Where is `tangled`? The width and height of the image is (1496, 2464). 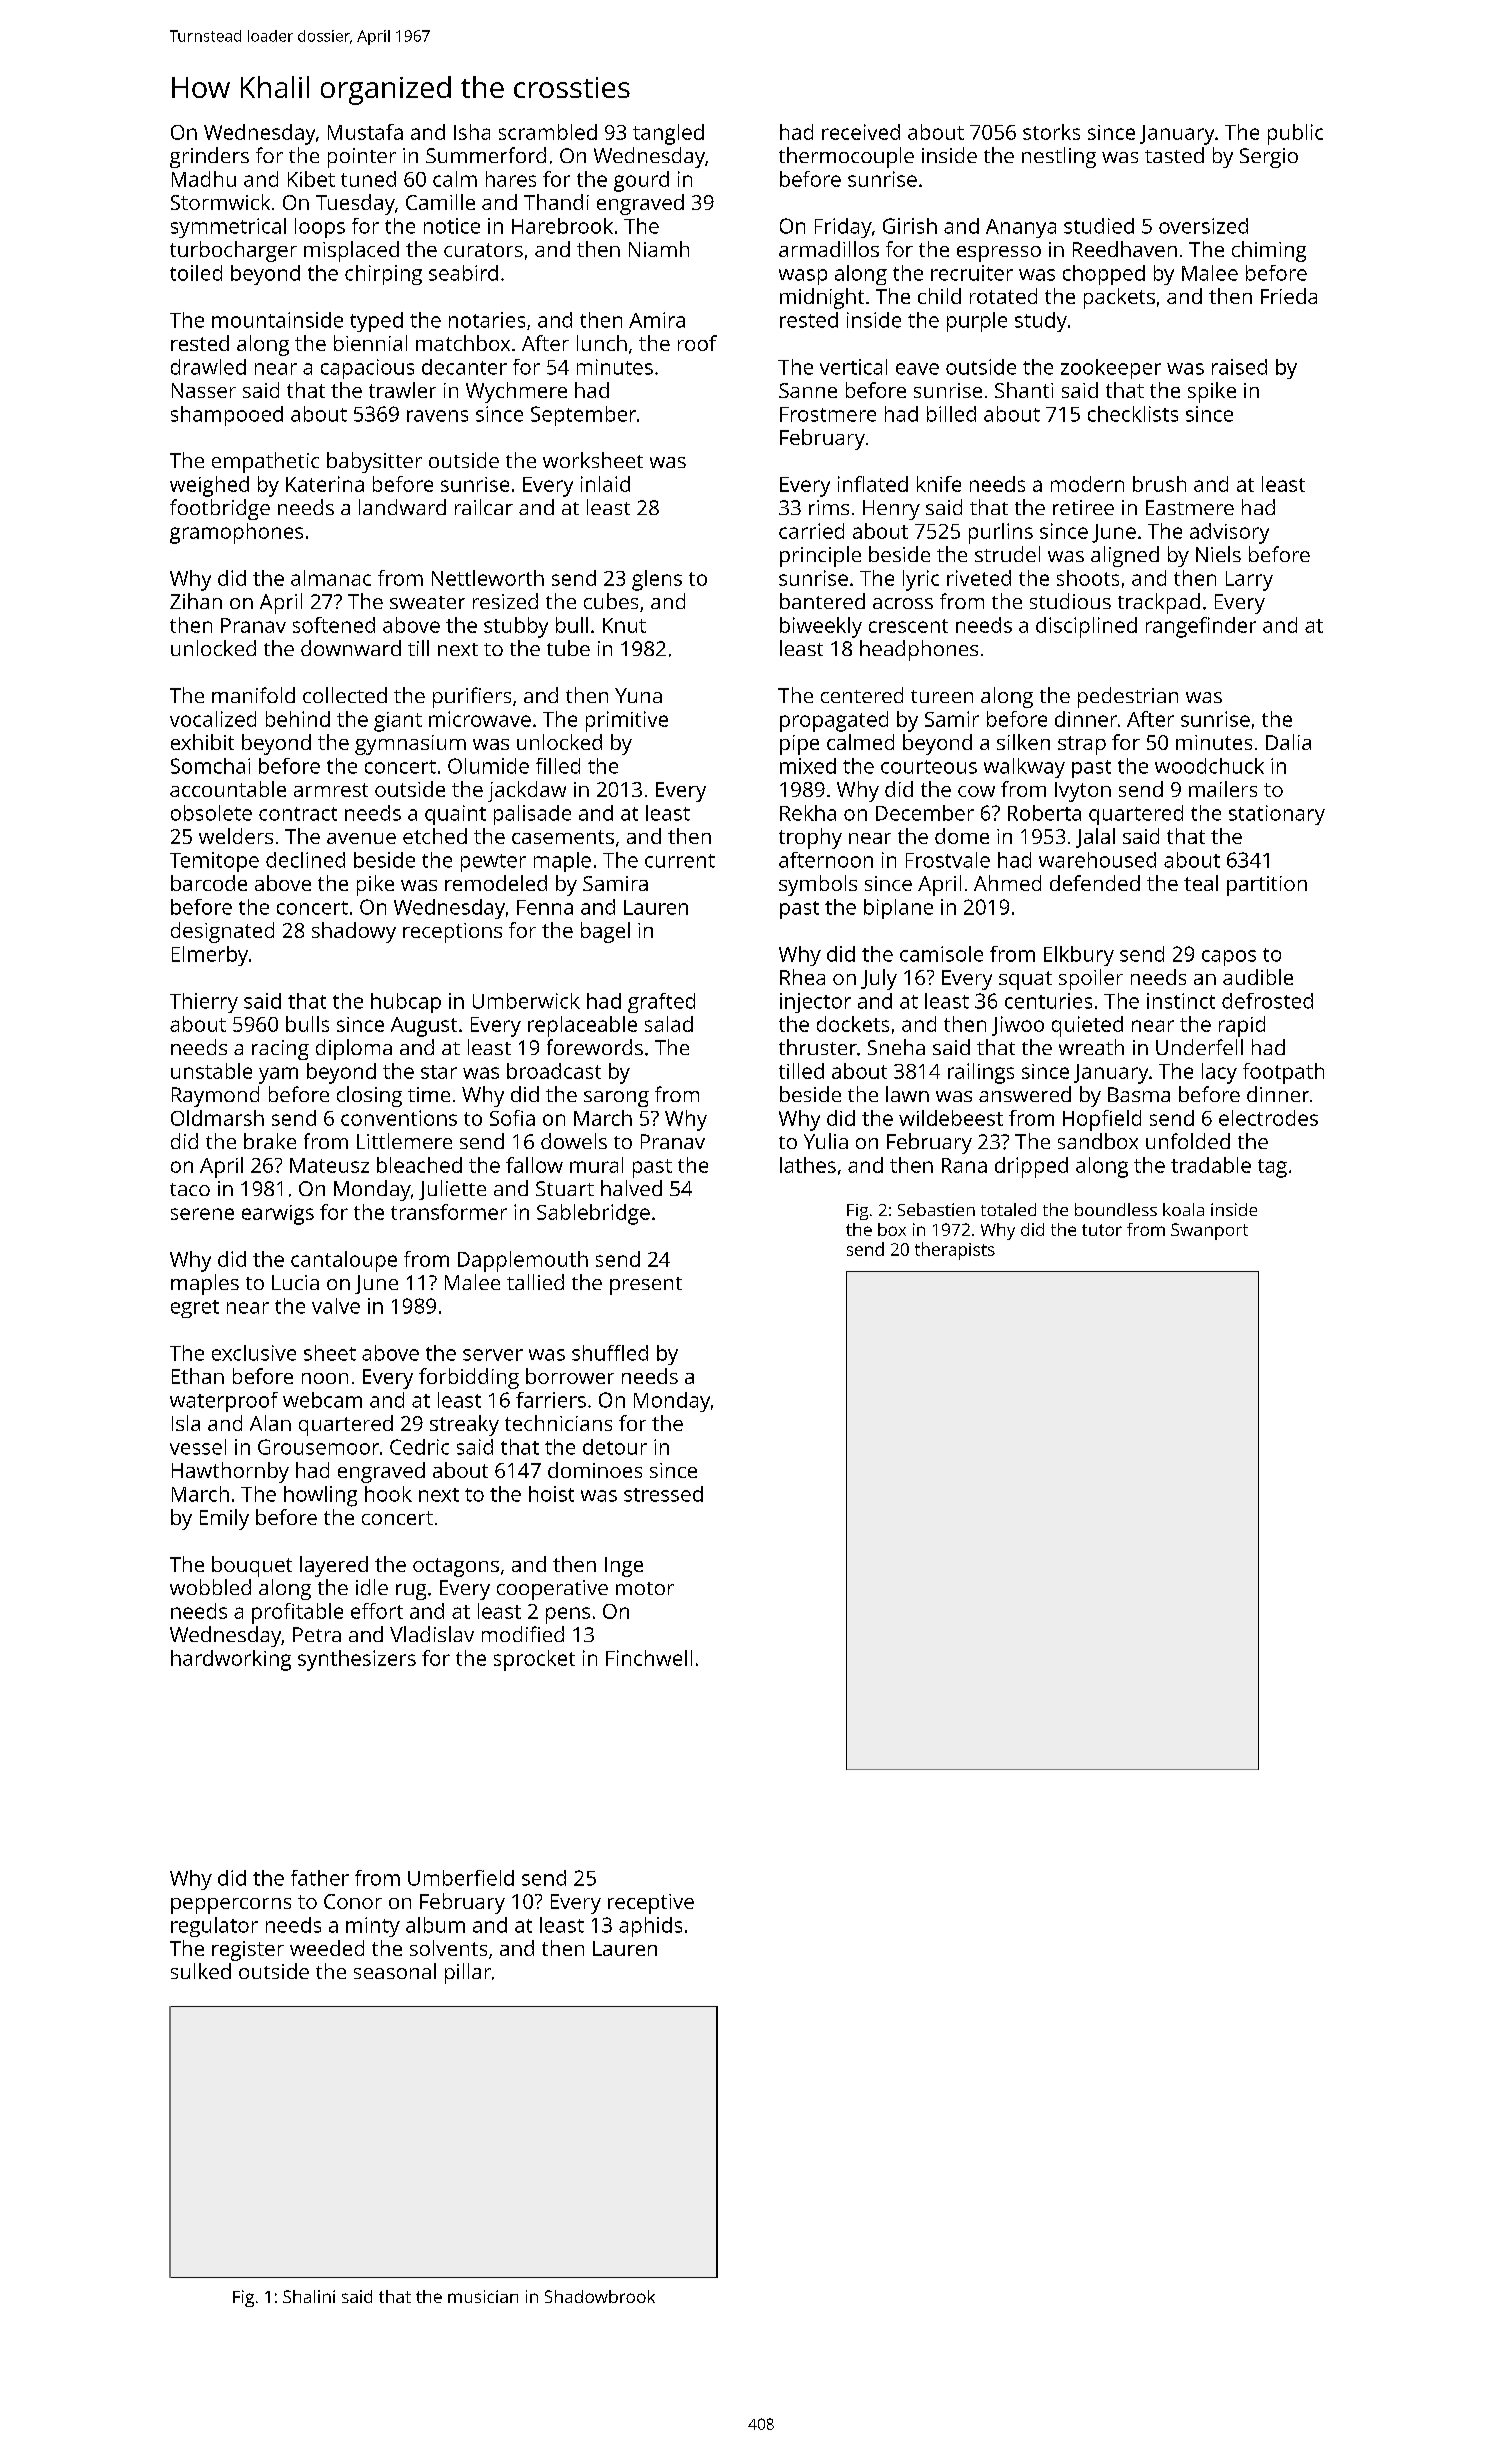
tangled is located at coordinates (668, 134).
